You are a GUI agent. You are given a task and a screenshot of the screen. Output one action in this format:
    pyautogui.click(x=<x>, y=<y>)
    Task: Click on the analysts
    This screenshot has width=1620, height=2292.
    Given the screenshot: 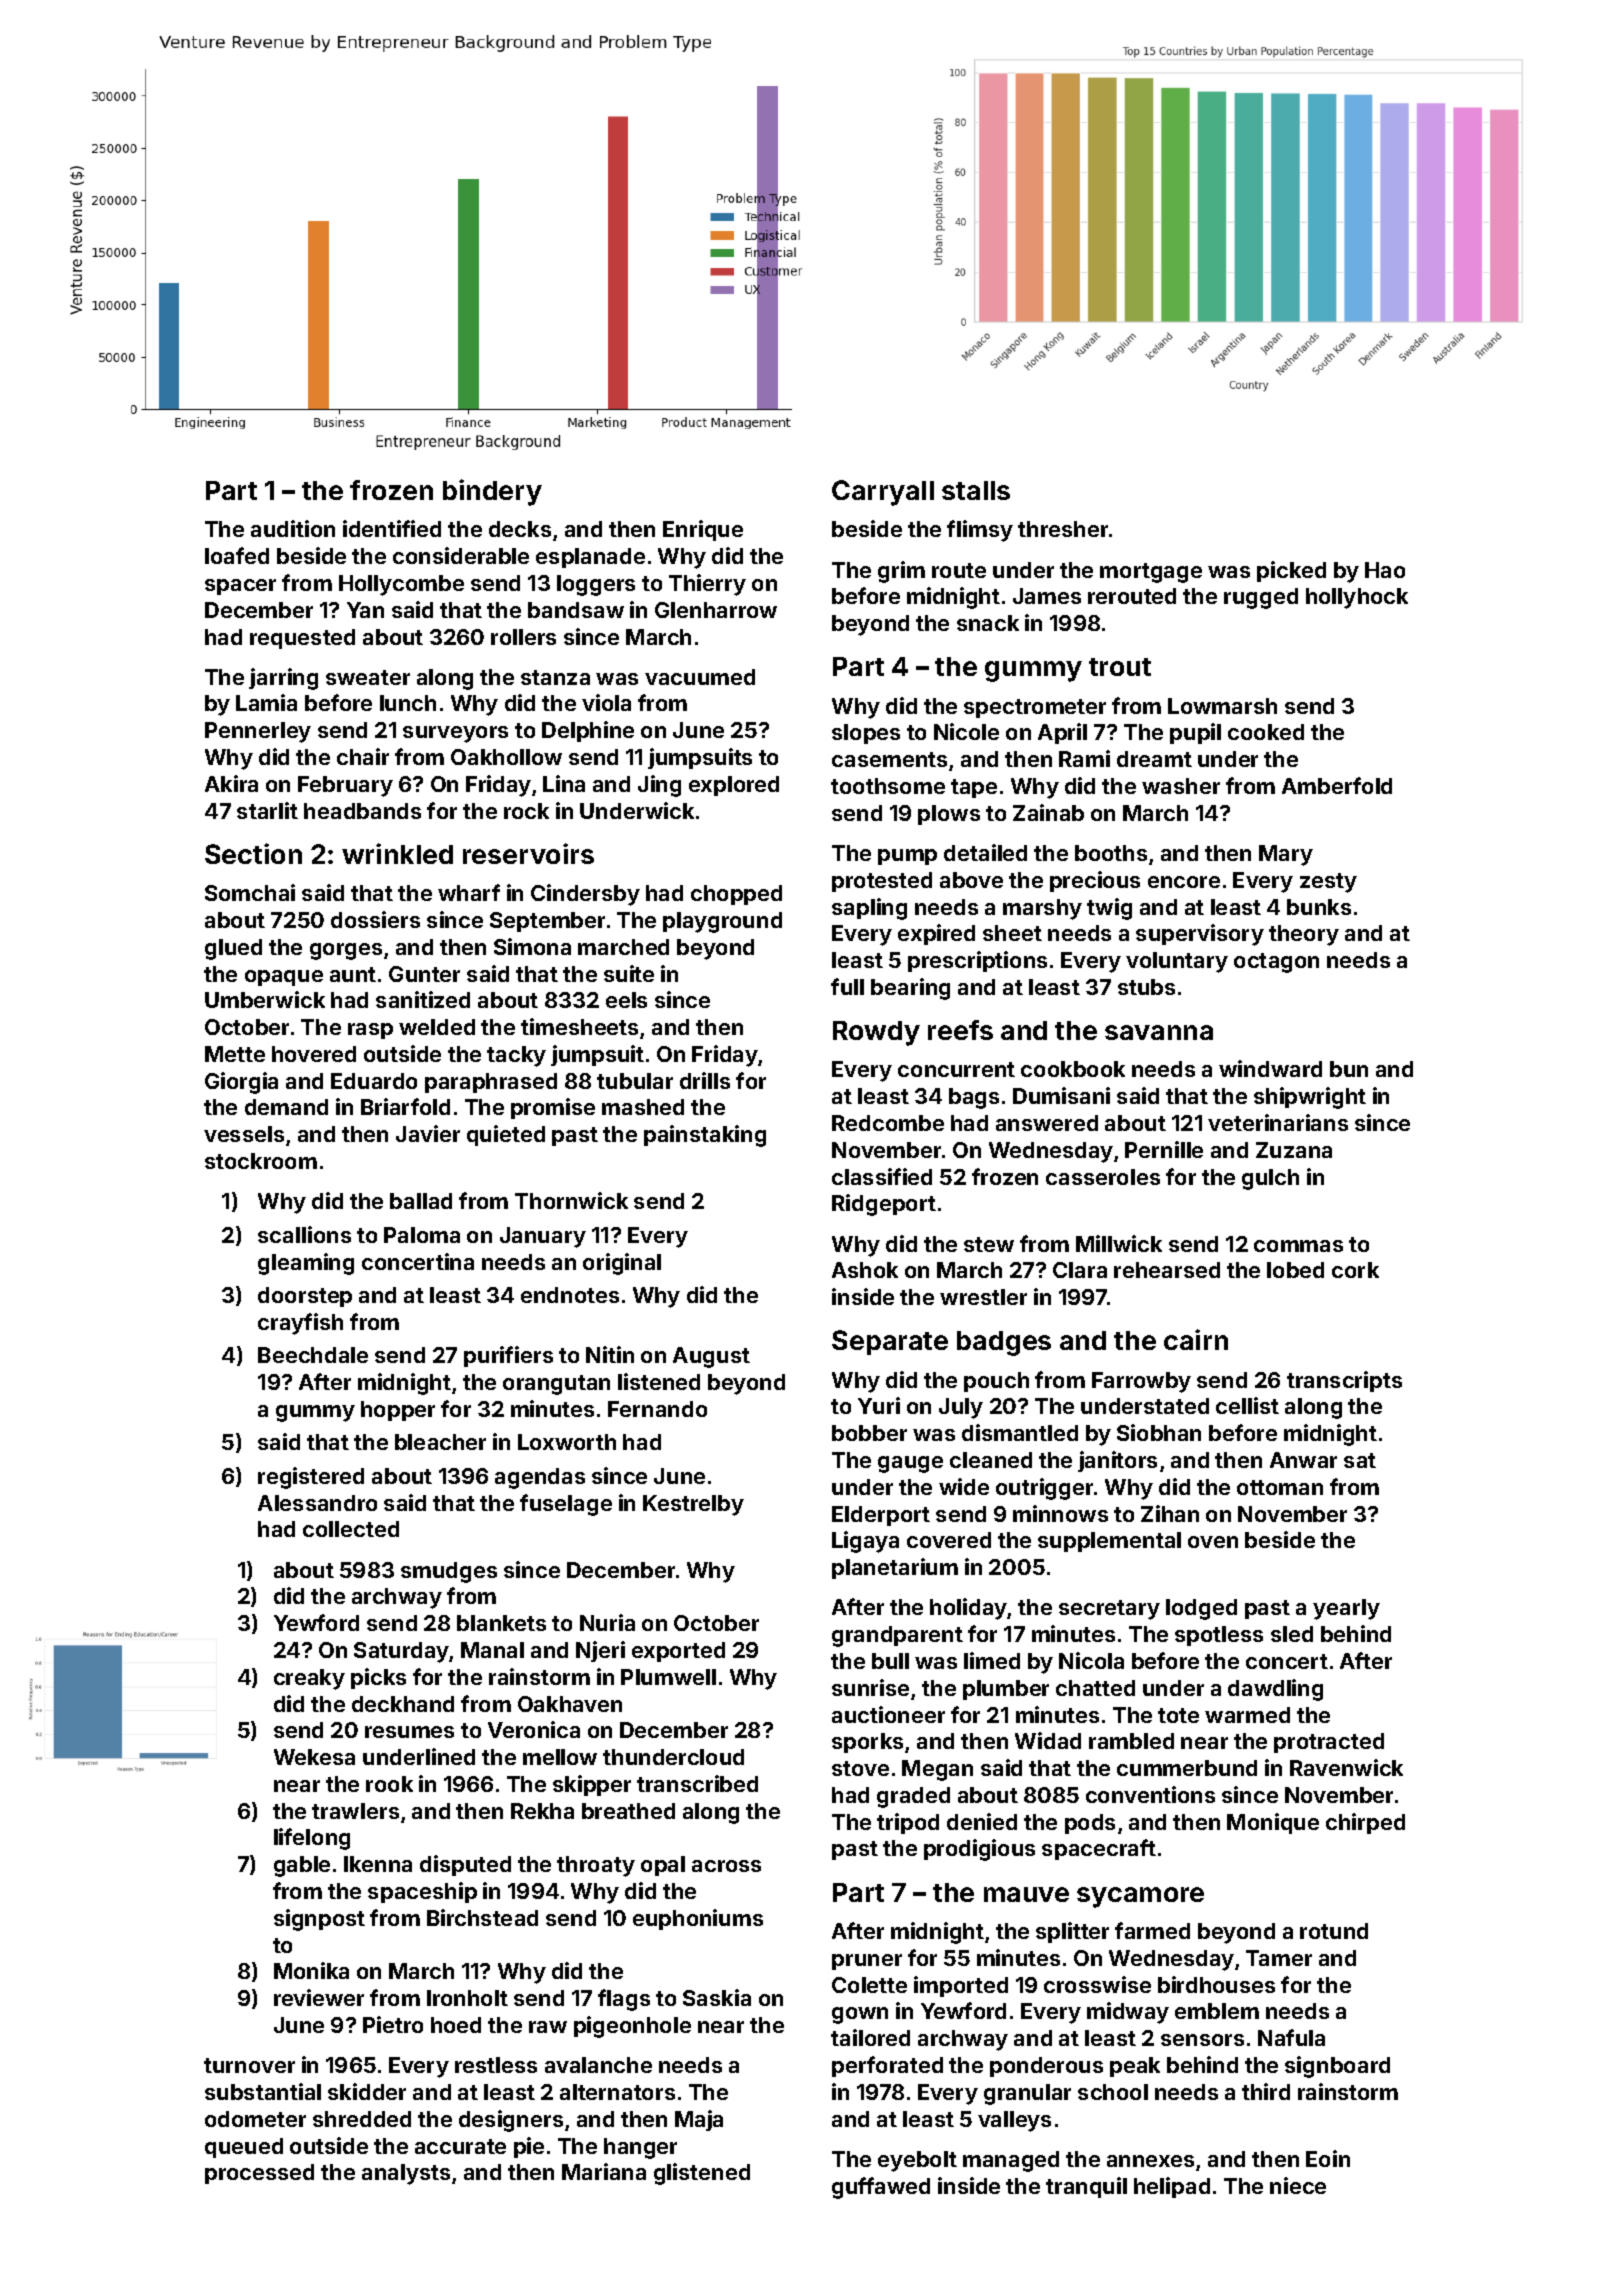 What is the action you would take?
    pyautogui.click(x=406, y=2174)
